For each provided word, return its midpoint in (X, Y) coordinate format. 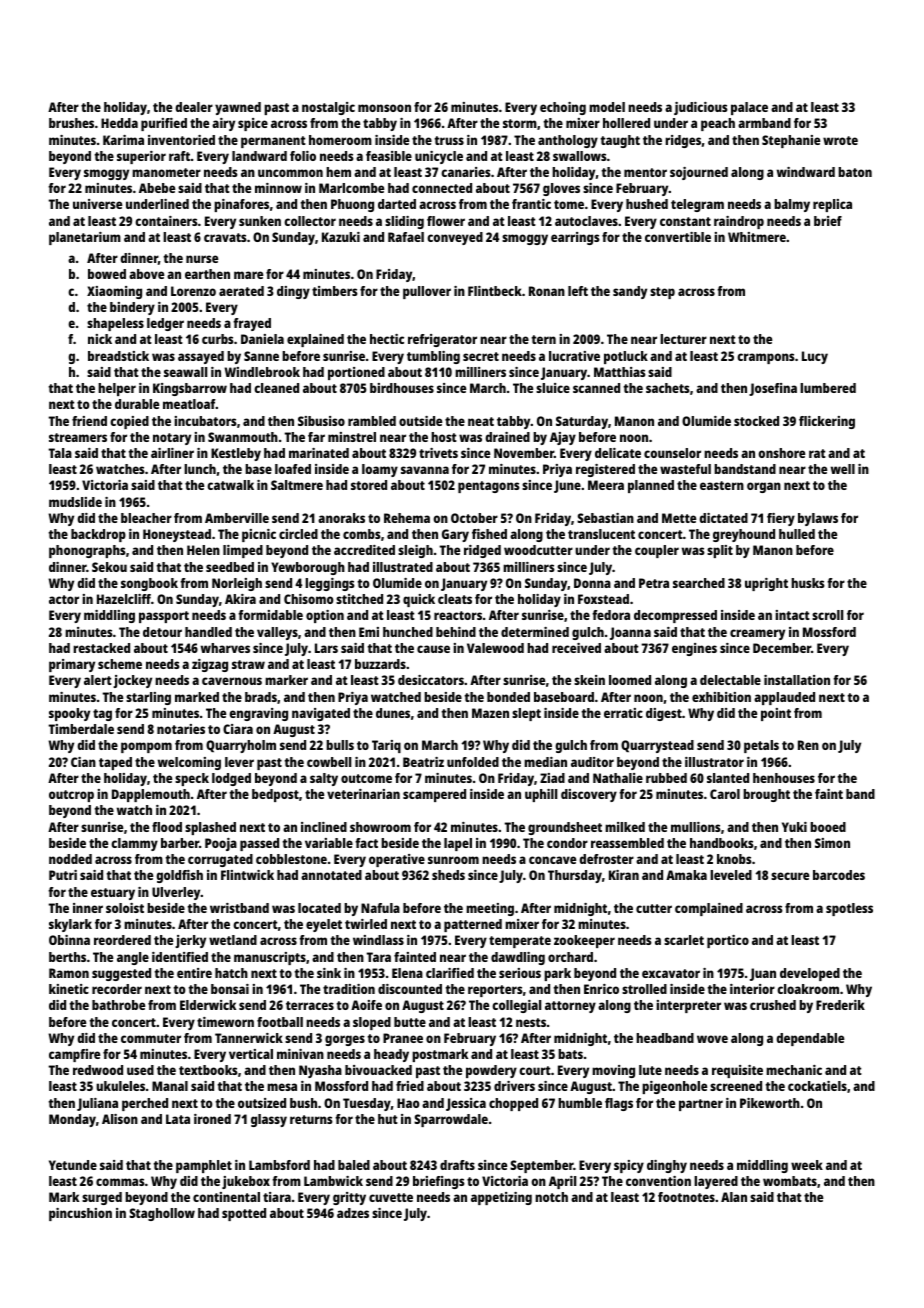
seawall (185, 372)
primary (72, 665)
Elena (407, 973)
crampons (766, 358)
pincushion (80, 1214)
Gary (455, 535)
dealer (194, 107)
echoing (563, 108)
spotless (849, 909)
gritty (349, 1198)
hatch (231, 973)
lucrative (574, 356)
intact (792, 615)
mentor (645, 172)
